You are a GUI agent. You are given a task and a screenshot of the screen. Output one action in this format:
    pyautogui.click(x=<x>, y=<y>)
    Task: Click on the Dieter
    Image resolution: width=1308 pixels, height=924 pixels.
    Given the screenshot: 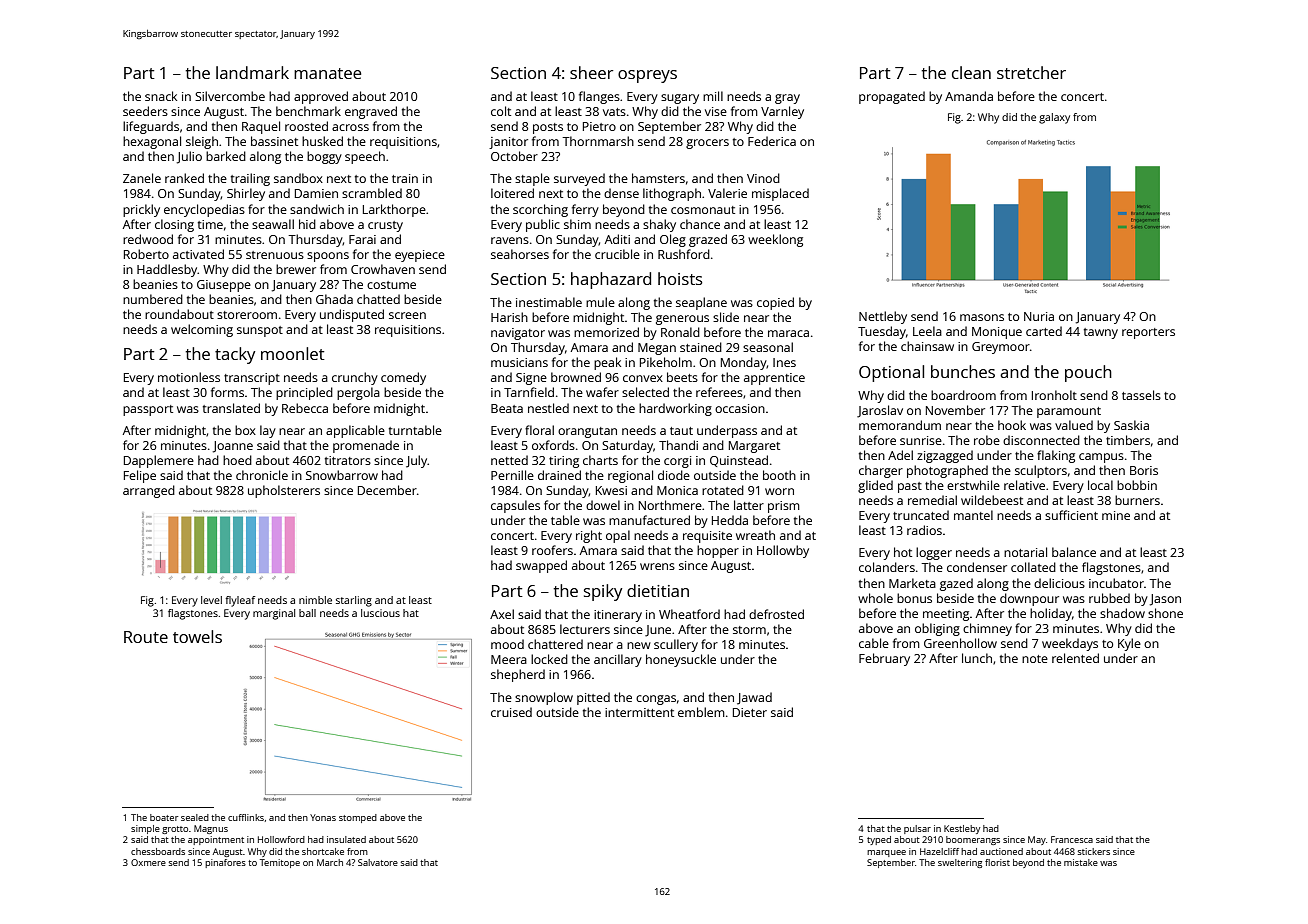 What is the action you would take?
    pyautogui.click(x=750, y=712)
